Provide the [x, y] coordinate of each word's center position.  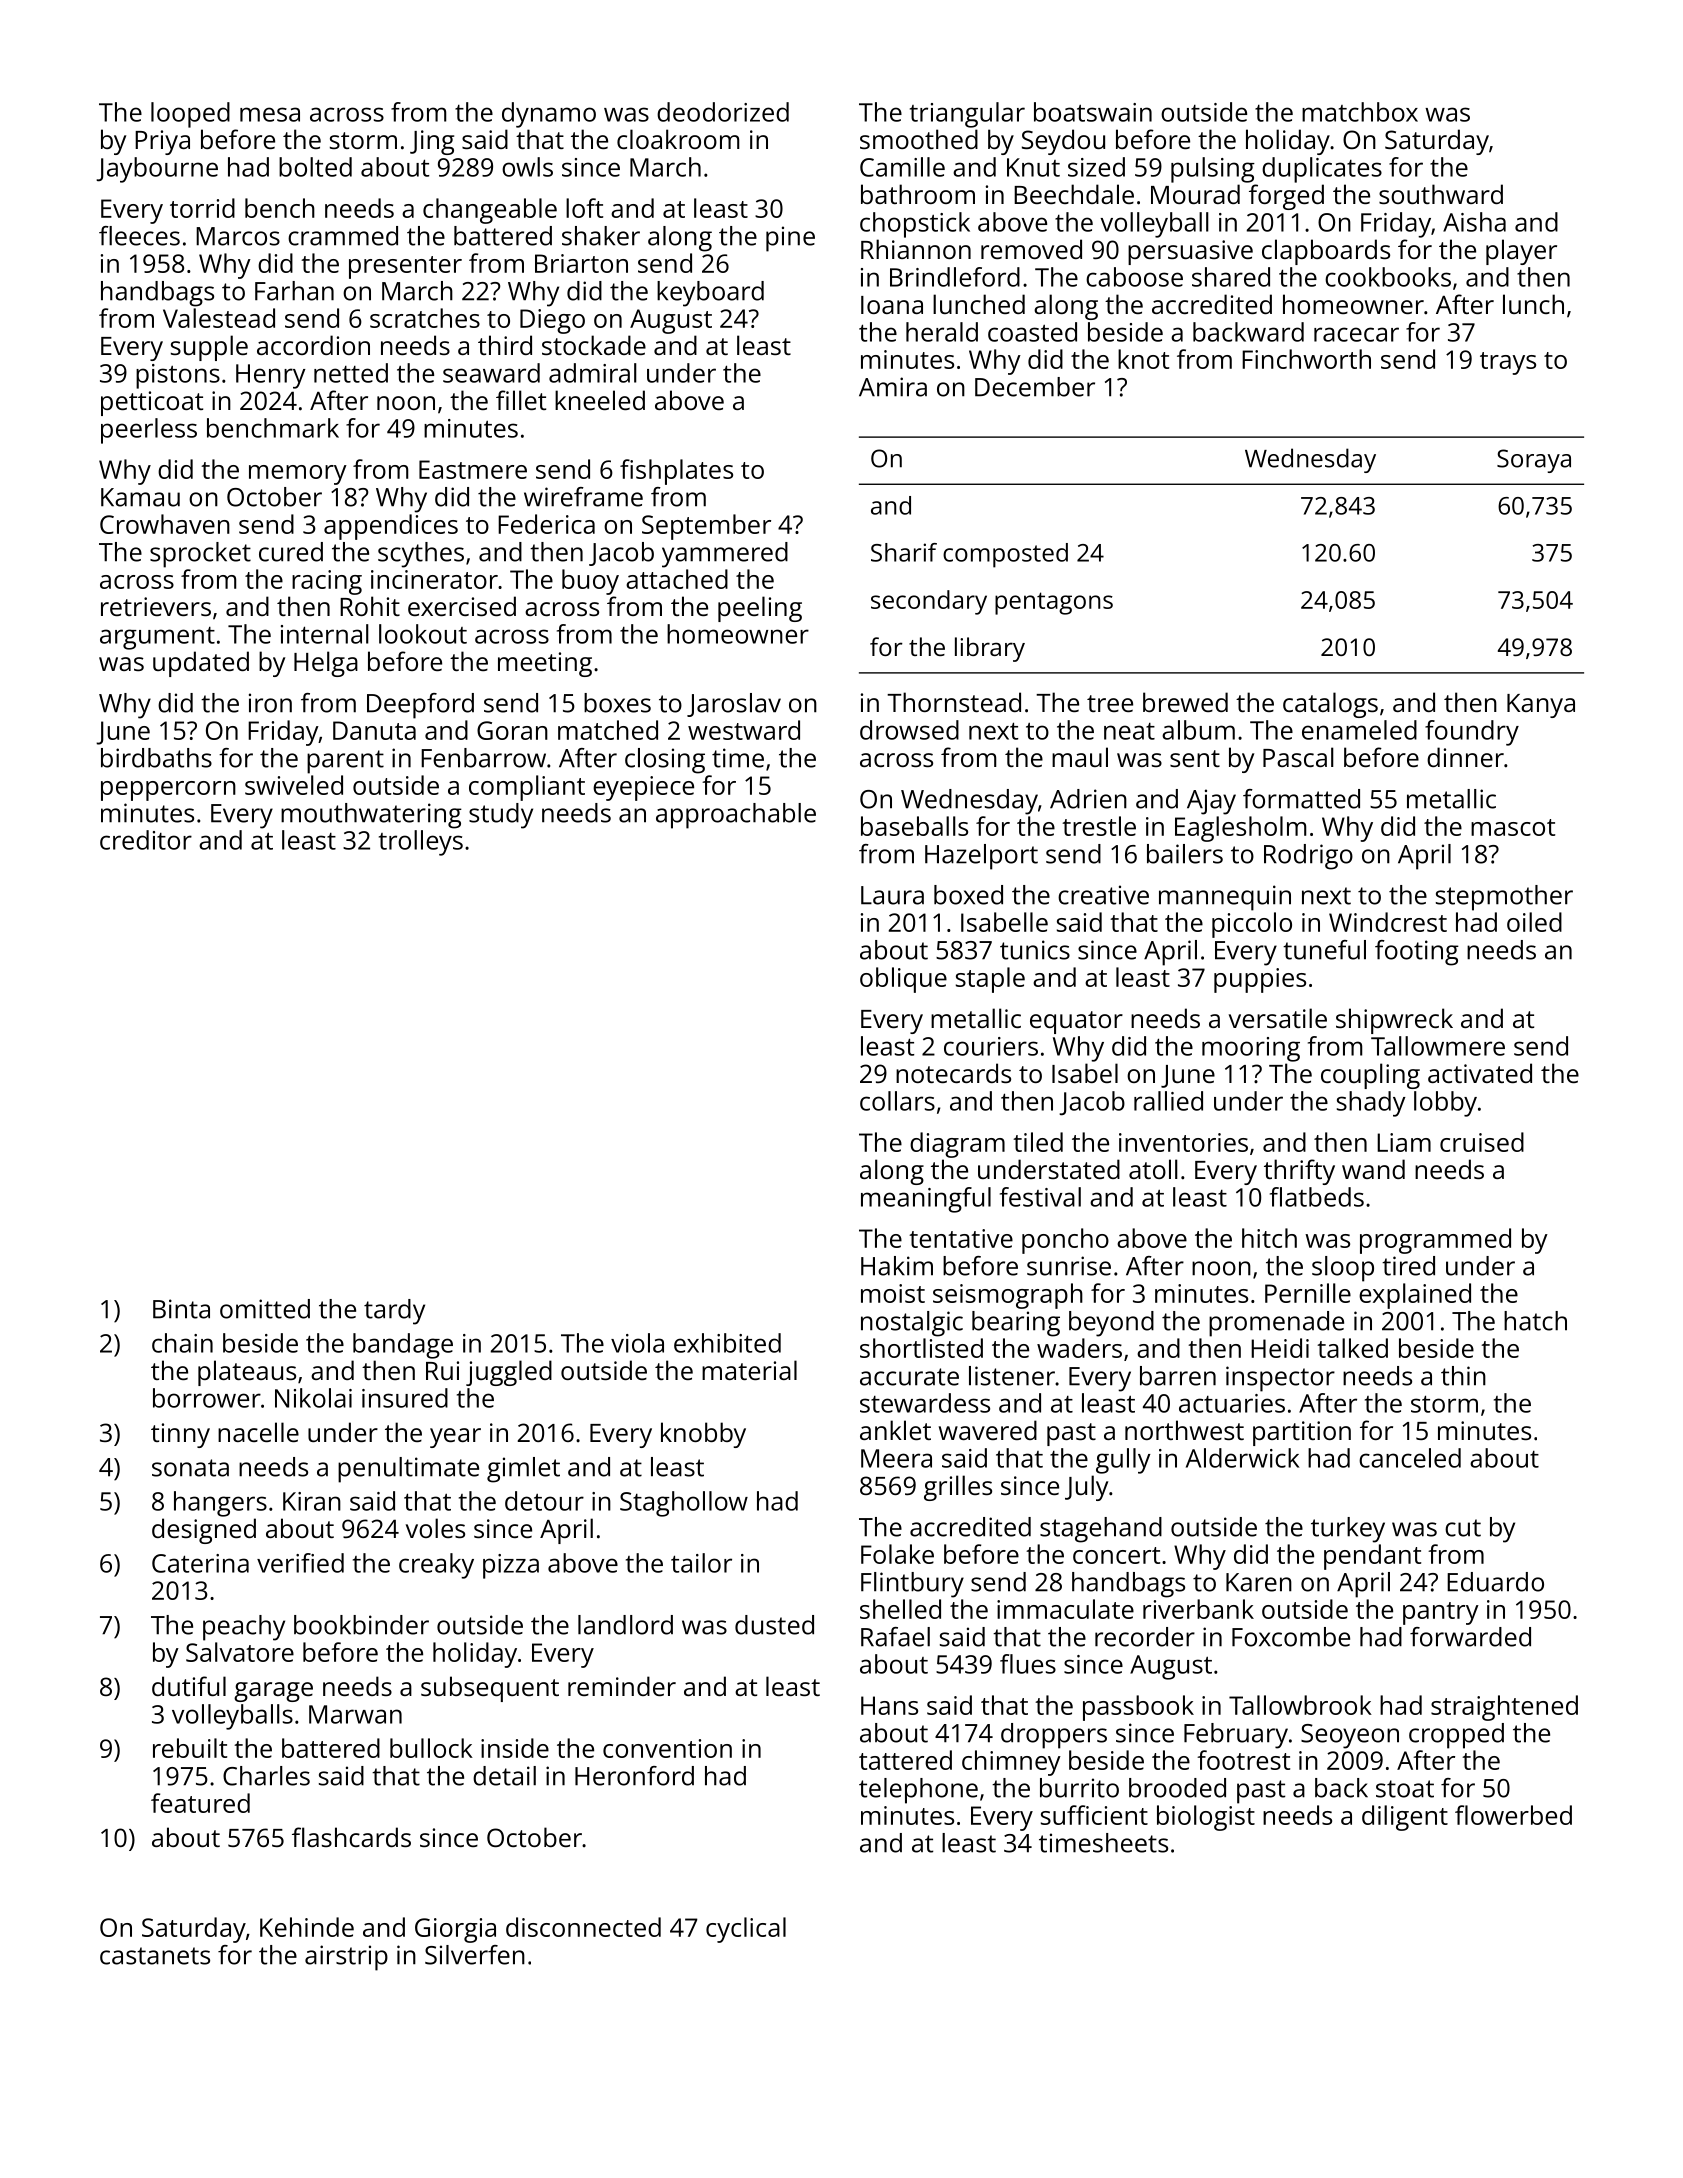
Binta [181, 1309]
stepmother [1504, 898]
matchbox [1360, 112]
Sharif [904, 552]
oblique [903, 980]
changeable [490, 211]
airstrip [346, 1958]
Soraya [1534, 461]
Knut [1033, 167]
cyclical [746, 1930]
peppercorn [168, 791]
